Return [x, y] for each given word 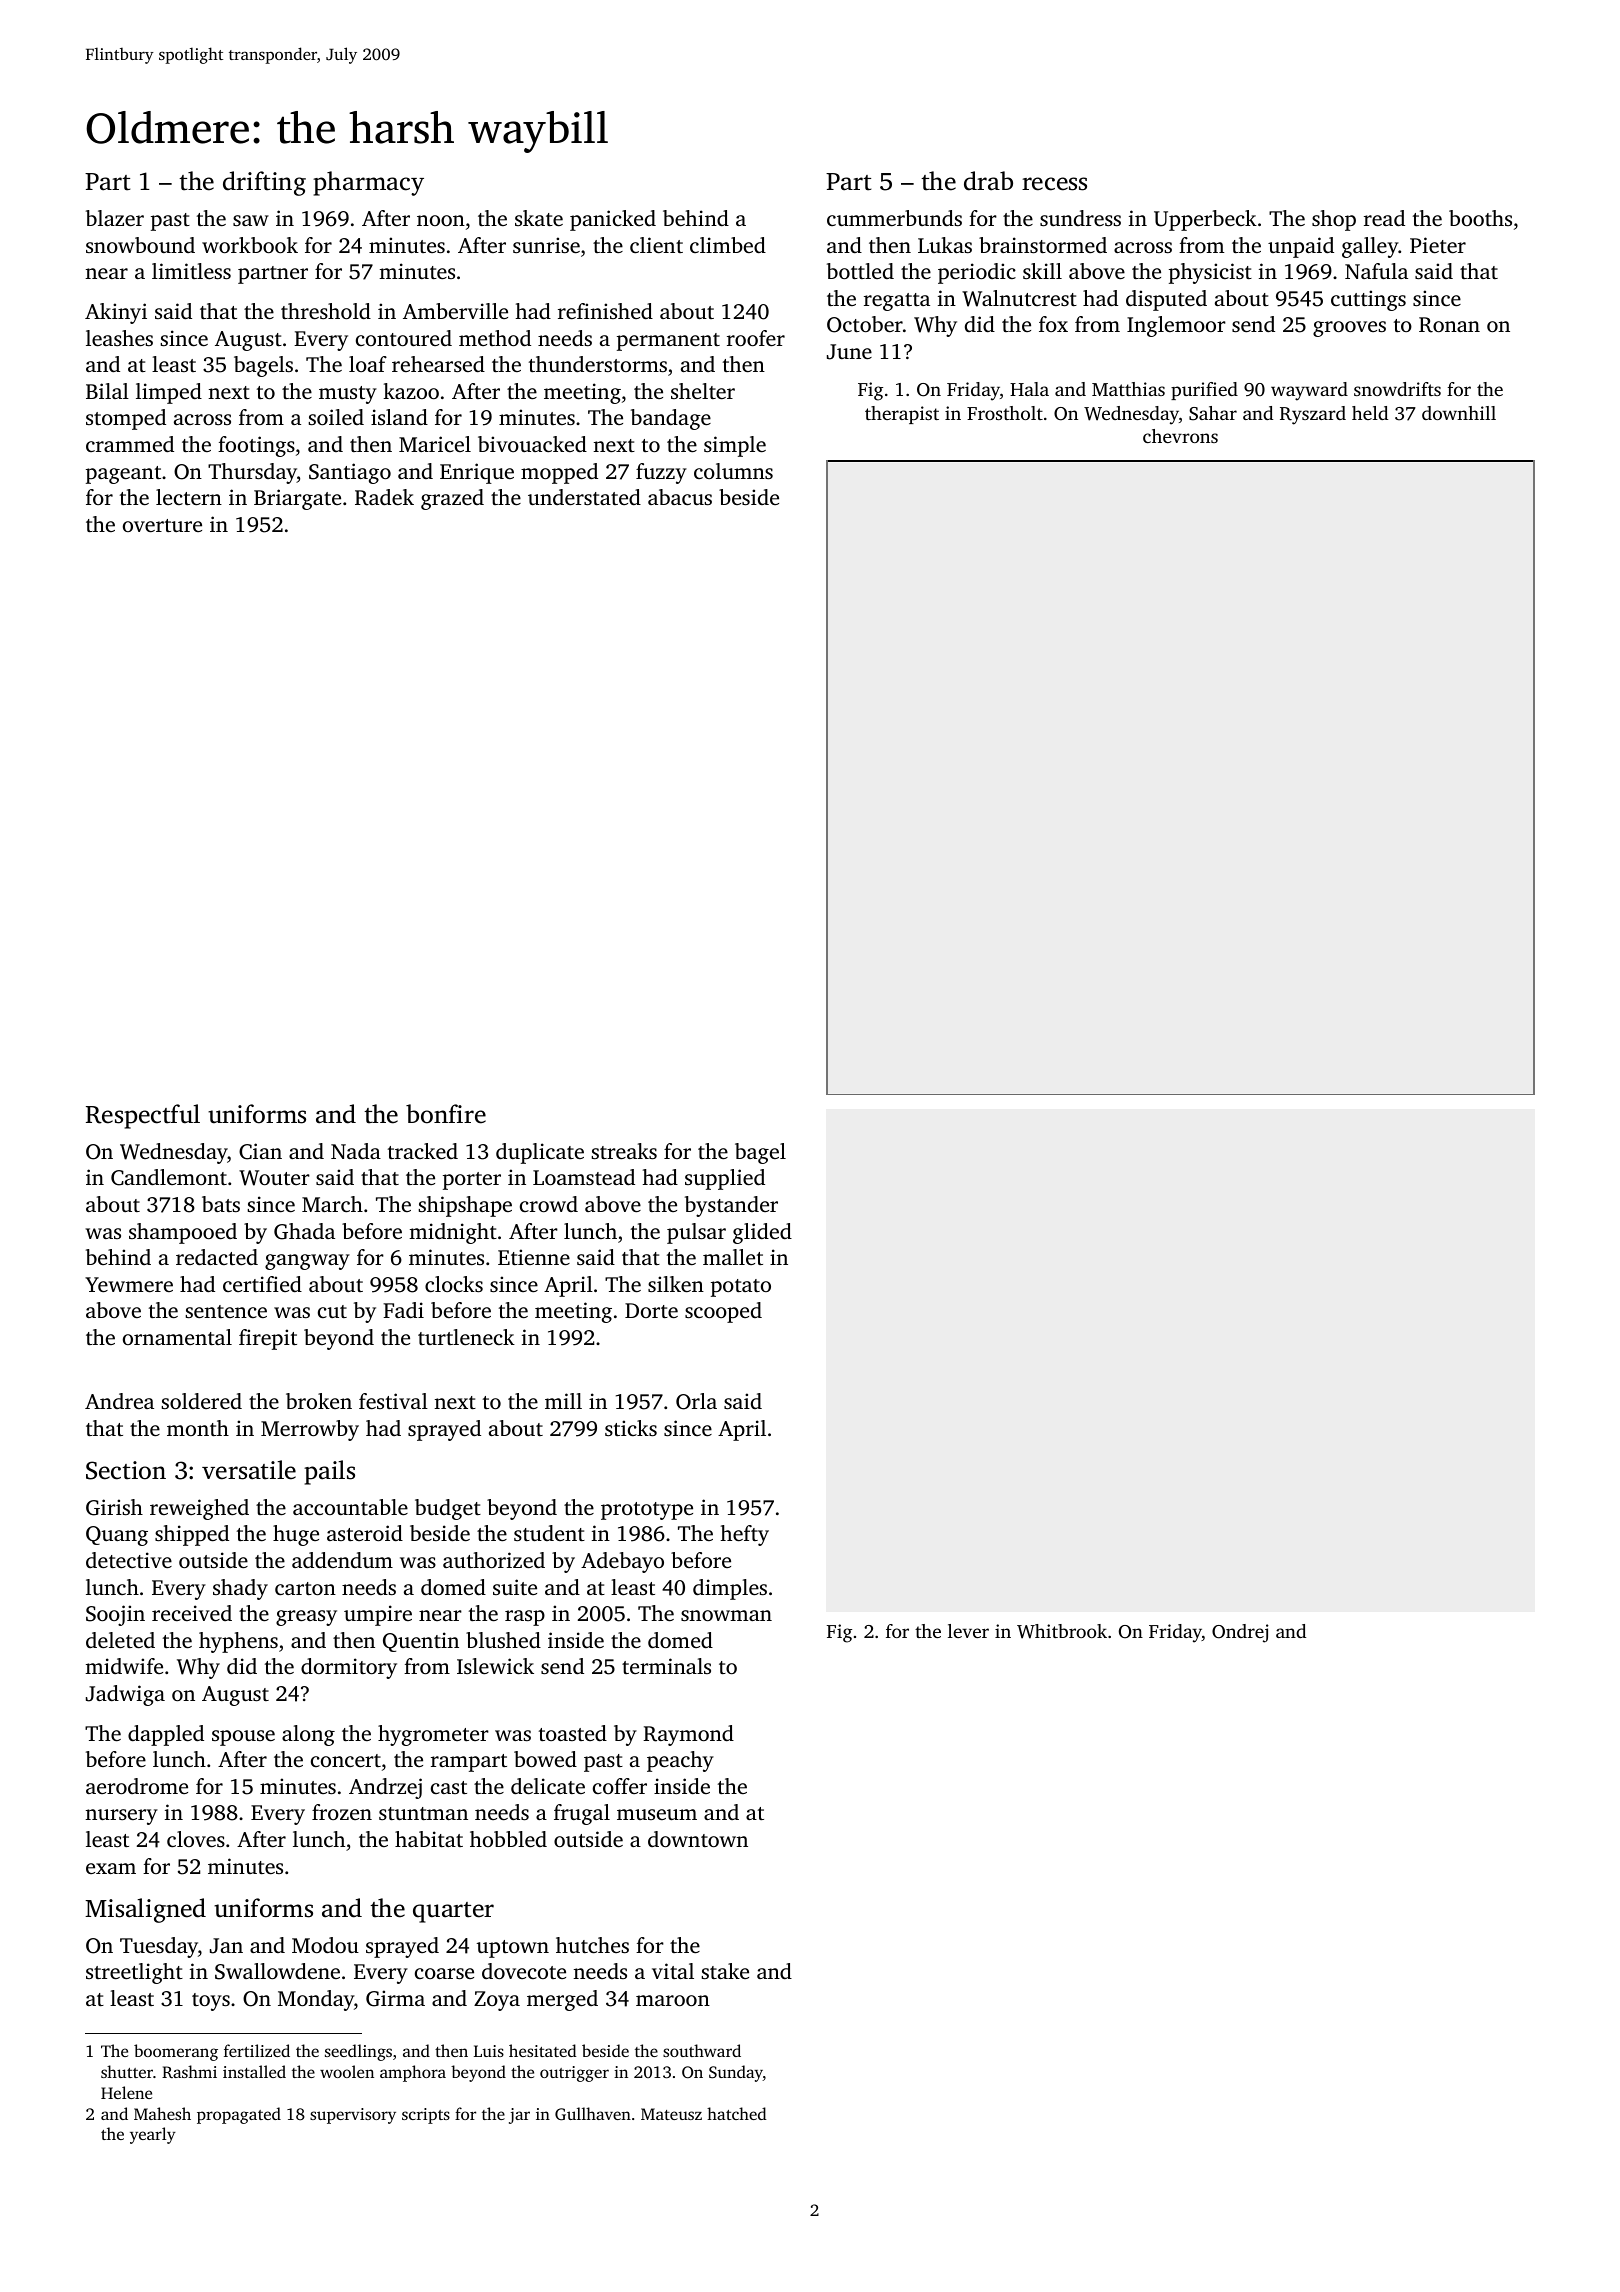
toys [211, 2002]
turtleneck [466, 1337]
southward [702, 2050]
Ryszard [1313, 415]
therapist [902, 415]
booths [1480, 218]
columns [733, 471]
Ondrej [1240, 1633]
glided [762, 1233]
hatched [737, 2113]
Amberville [455, 311]
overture [162, 525]
